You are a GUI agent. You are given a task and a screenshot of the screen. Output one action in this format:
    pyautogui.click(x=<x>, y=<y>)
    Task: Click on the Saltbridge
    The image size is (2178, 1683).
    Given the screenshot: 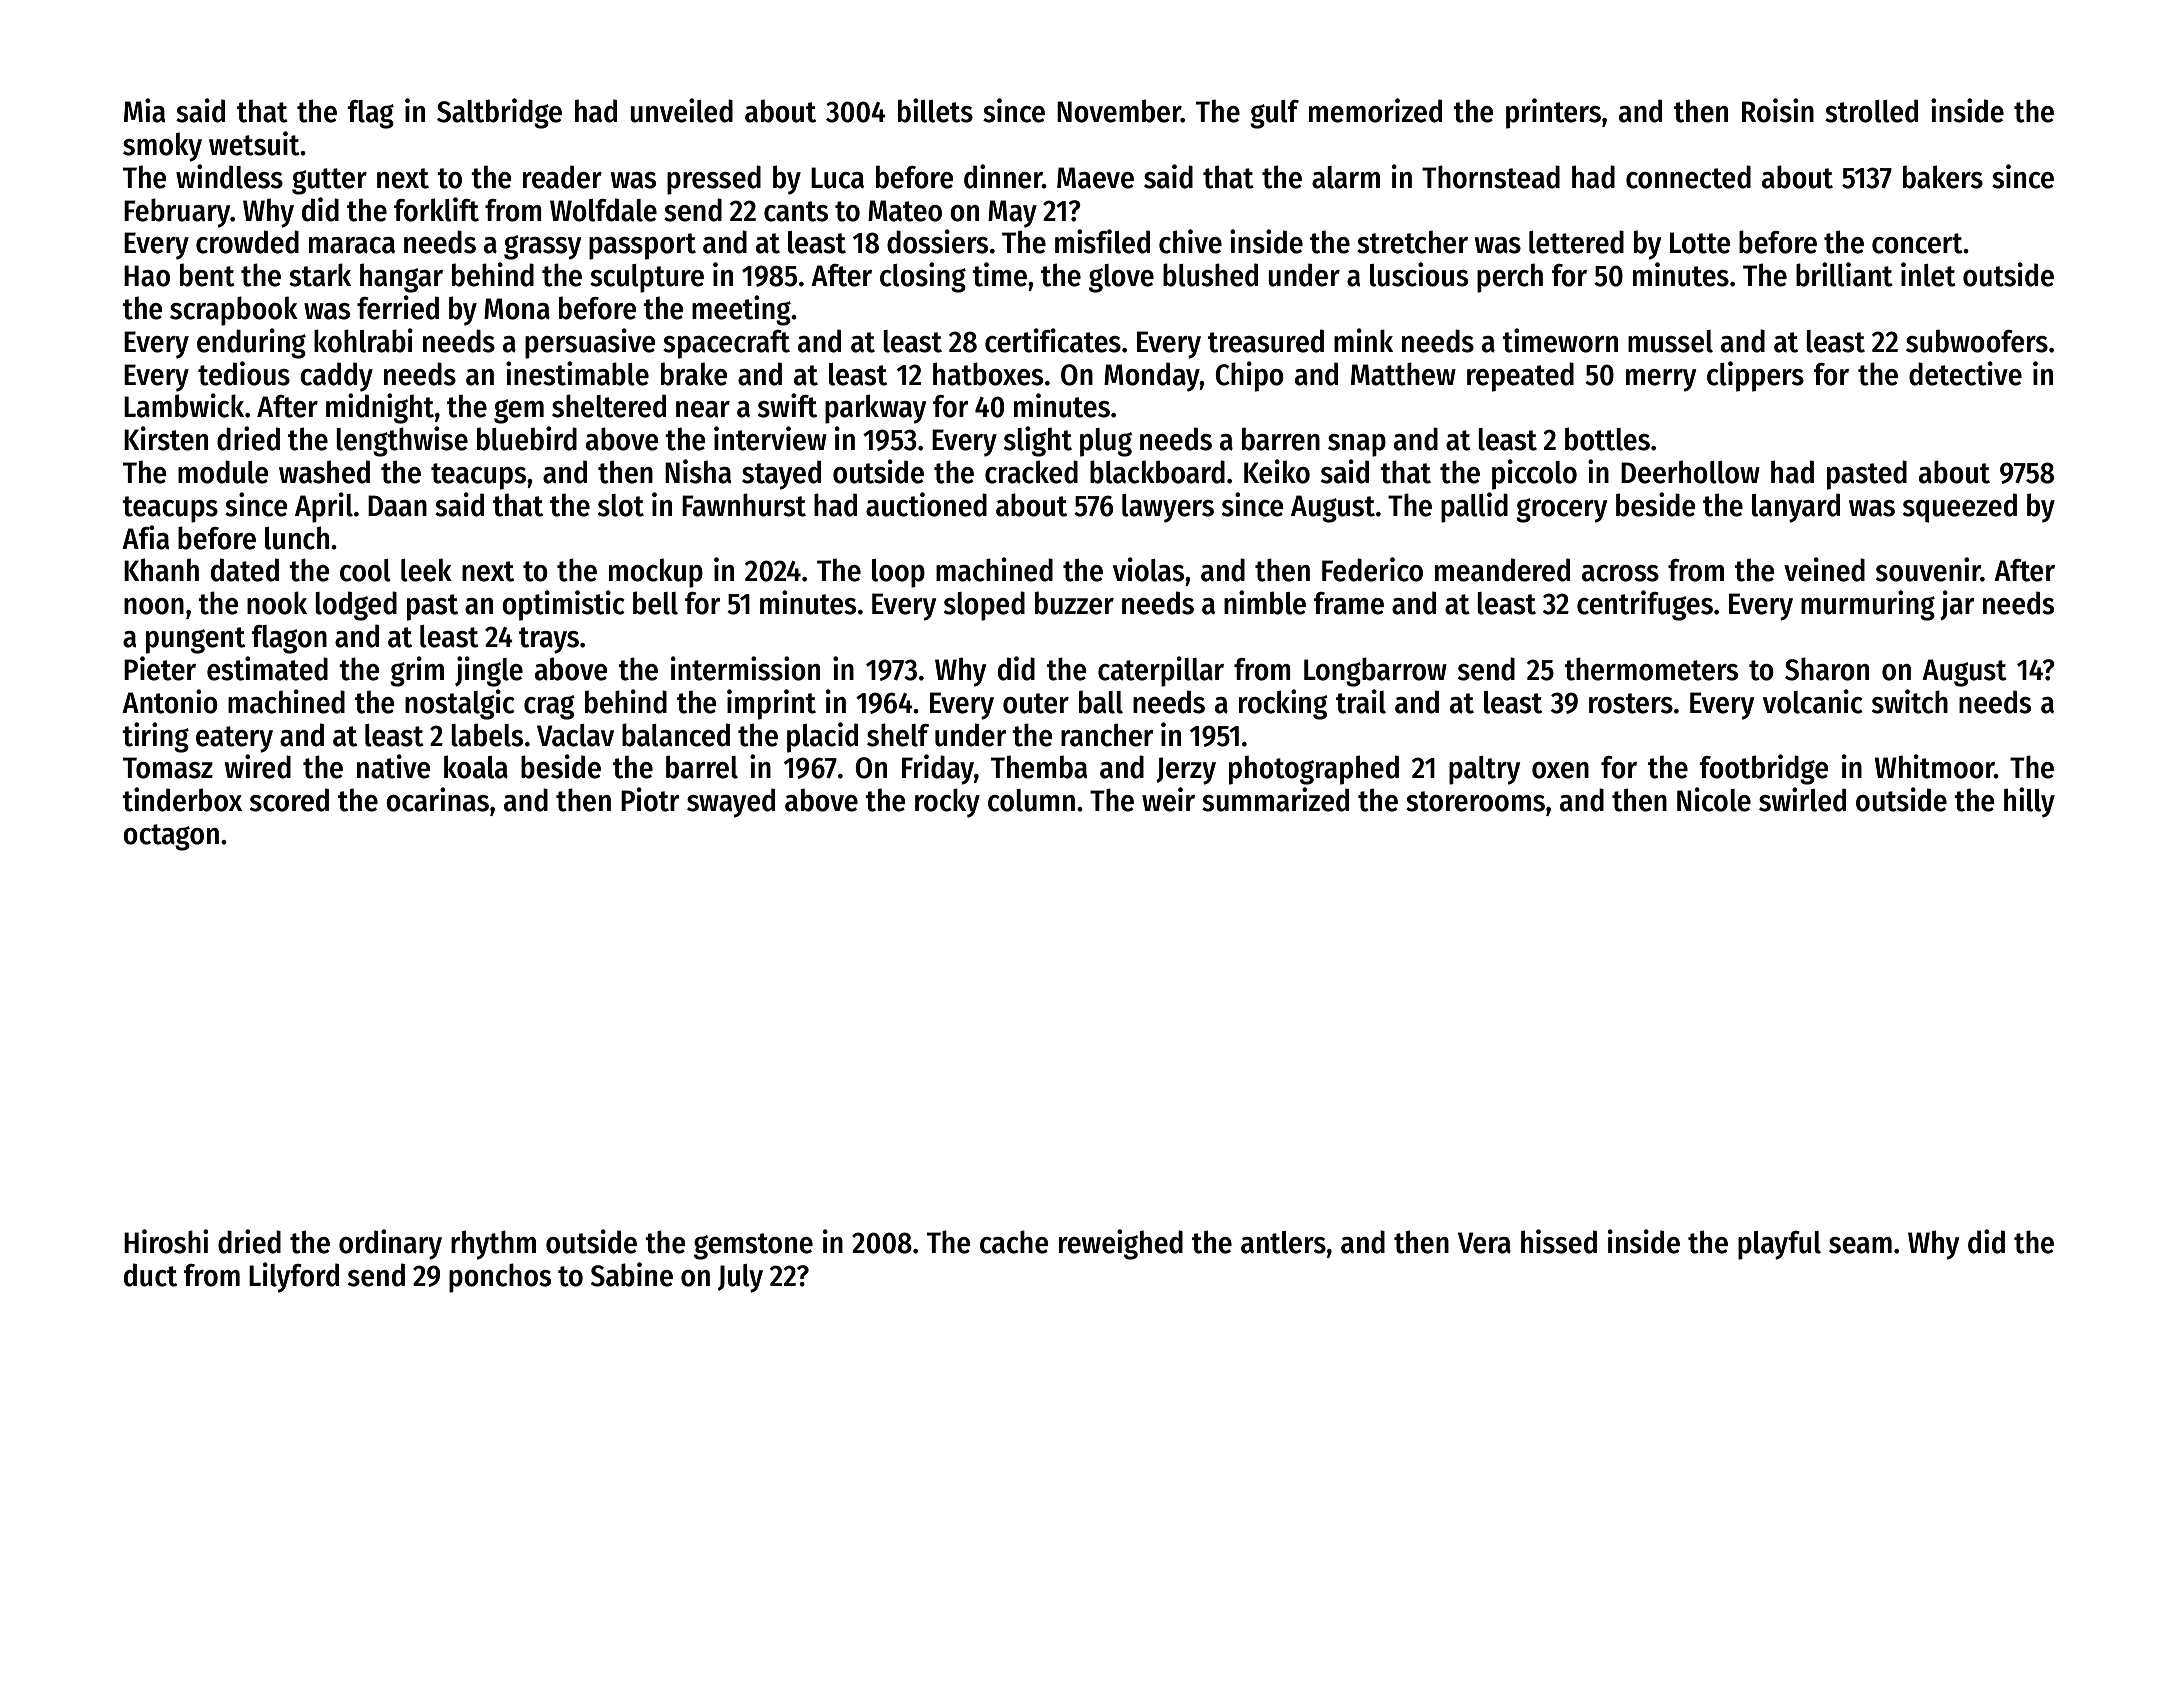 What is the action you would take?
    pyautogui.click(x=499, y=113)
